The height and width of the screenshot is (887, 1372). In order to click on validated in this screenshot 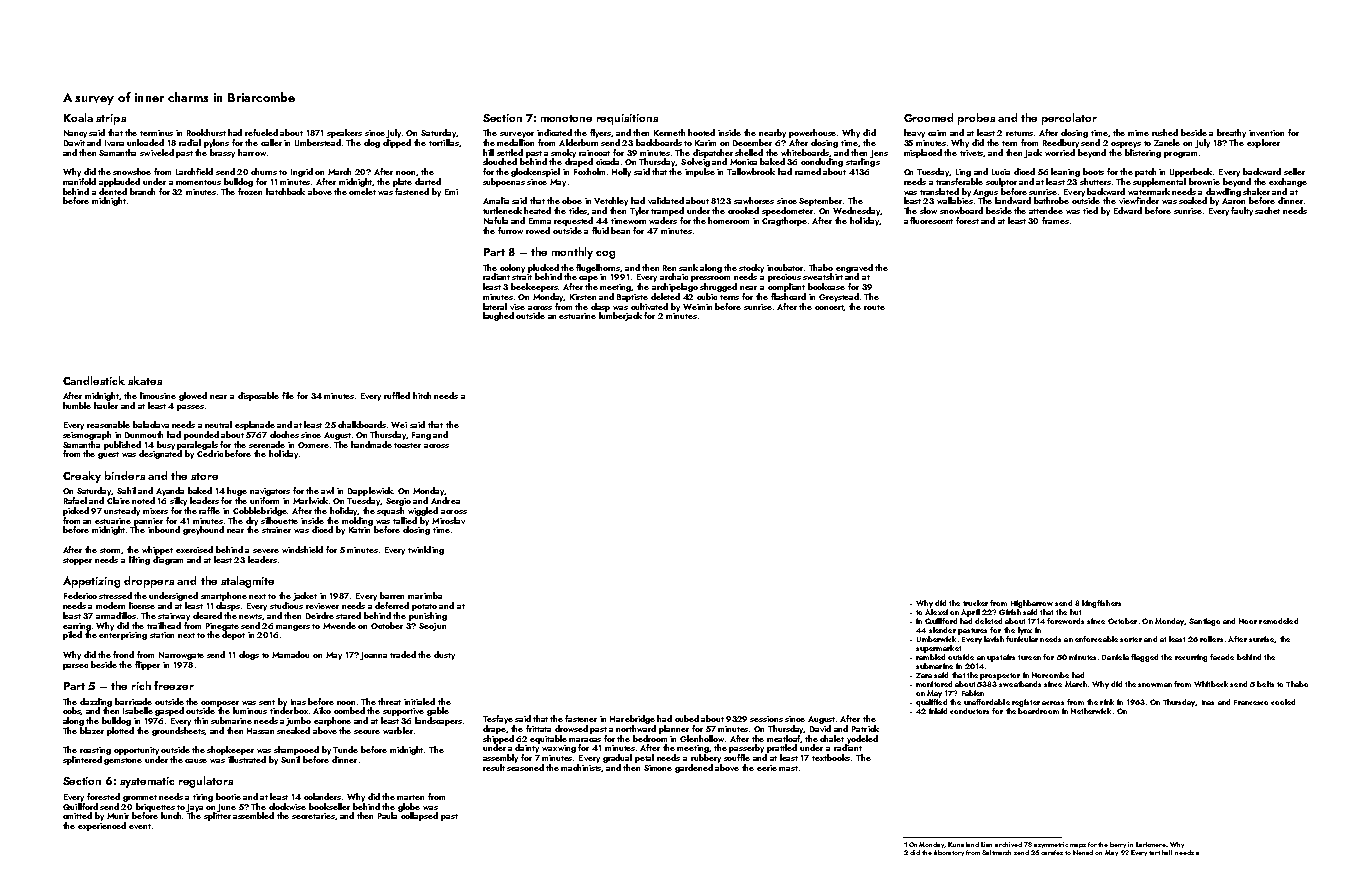, I will do `click(666, 200)`.
